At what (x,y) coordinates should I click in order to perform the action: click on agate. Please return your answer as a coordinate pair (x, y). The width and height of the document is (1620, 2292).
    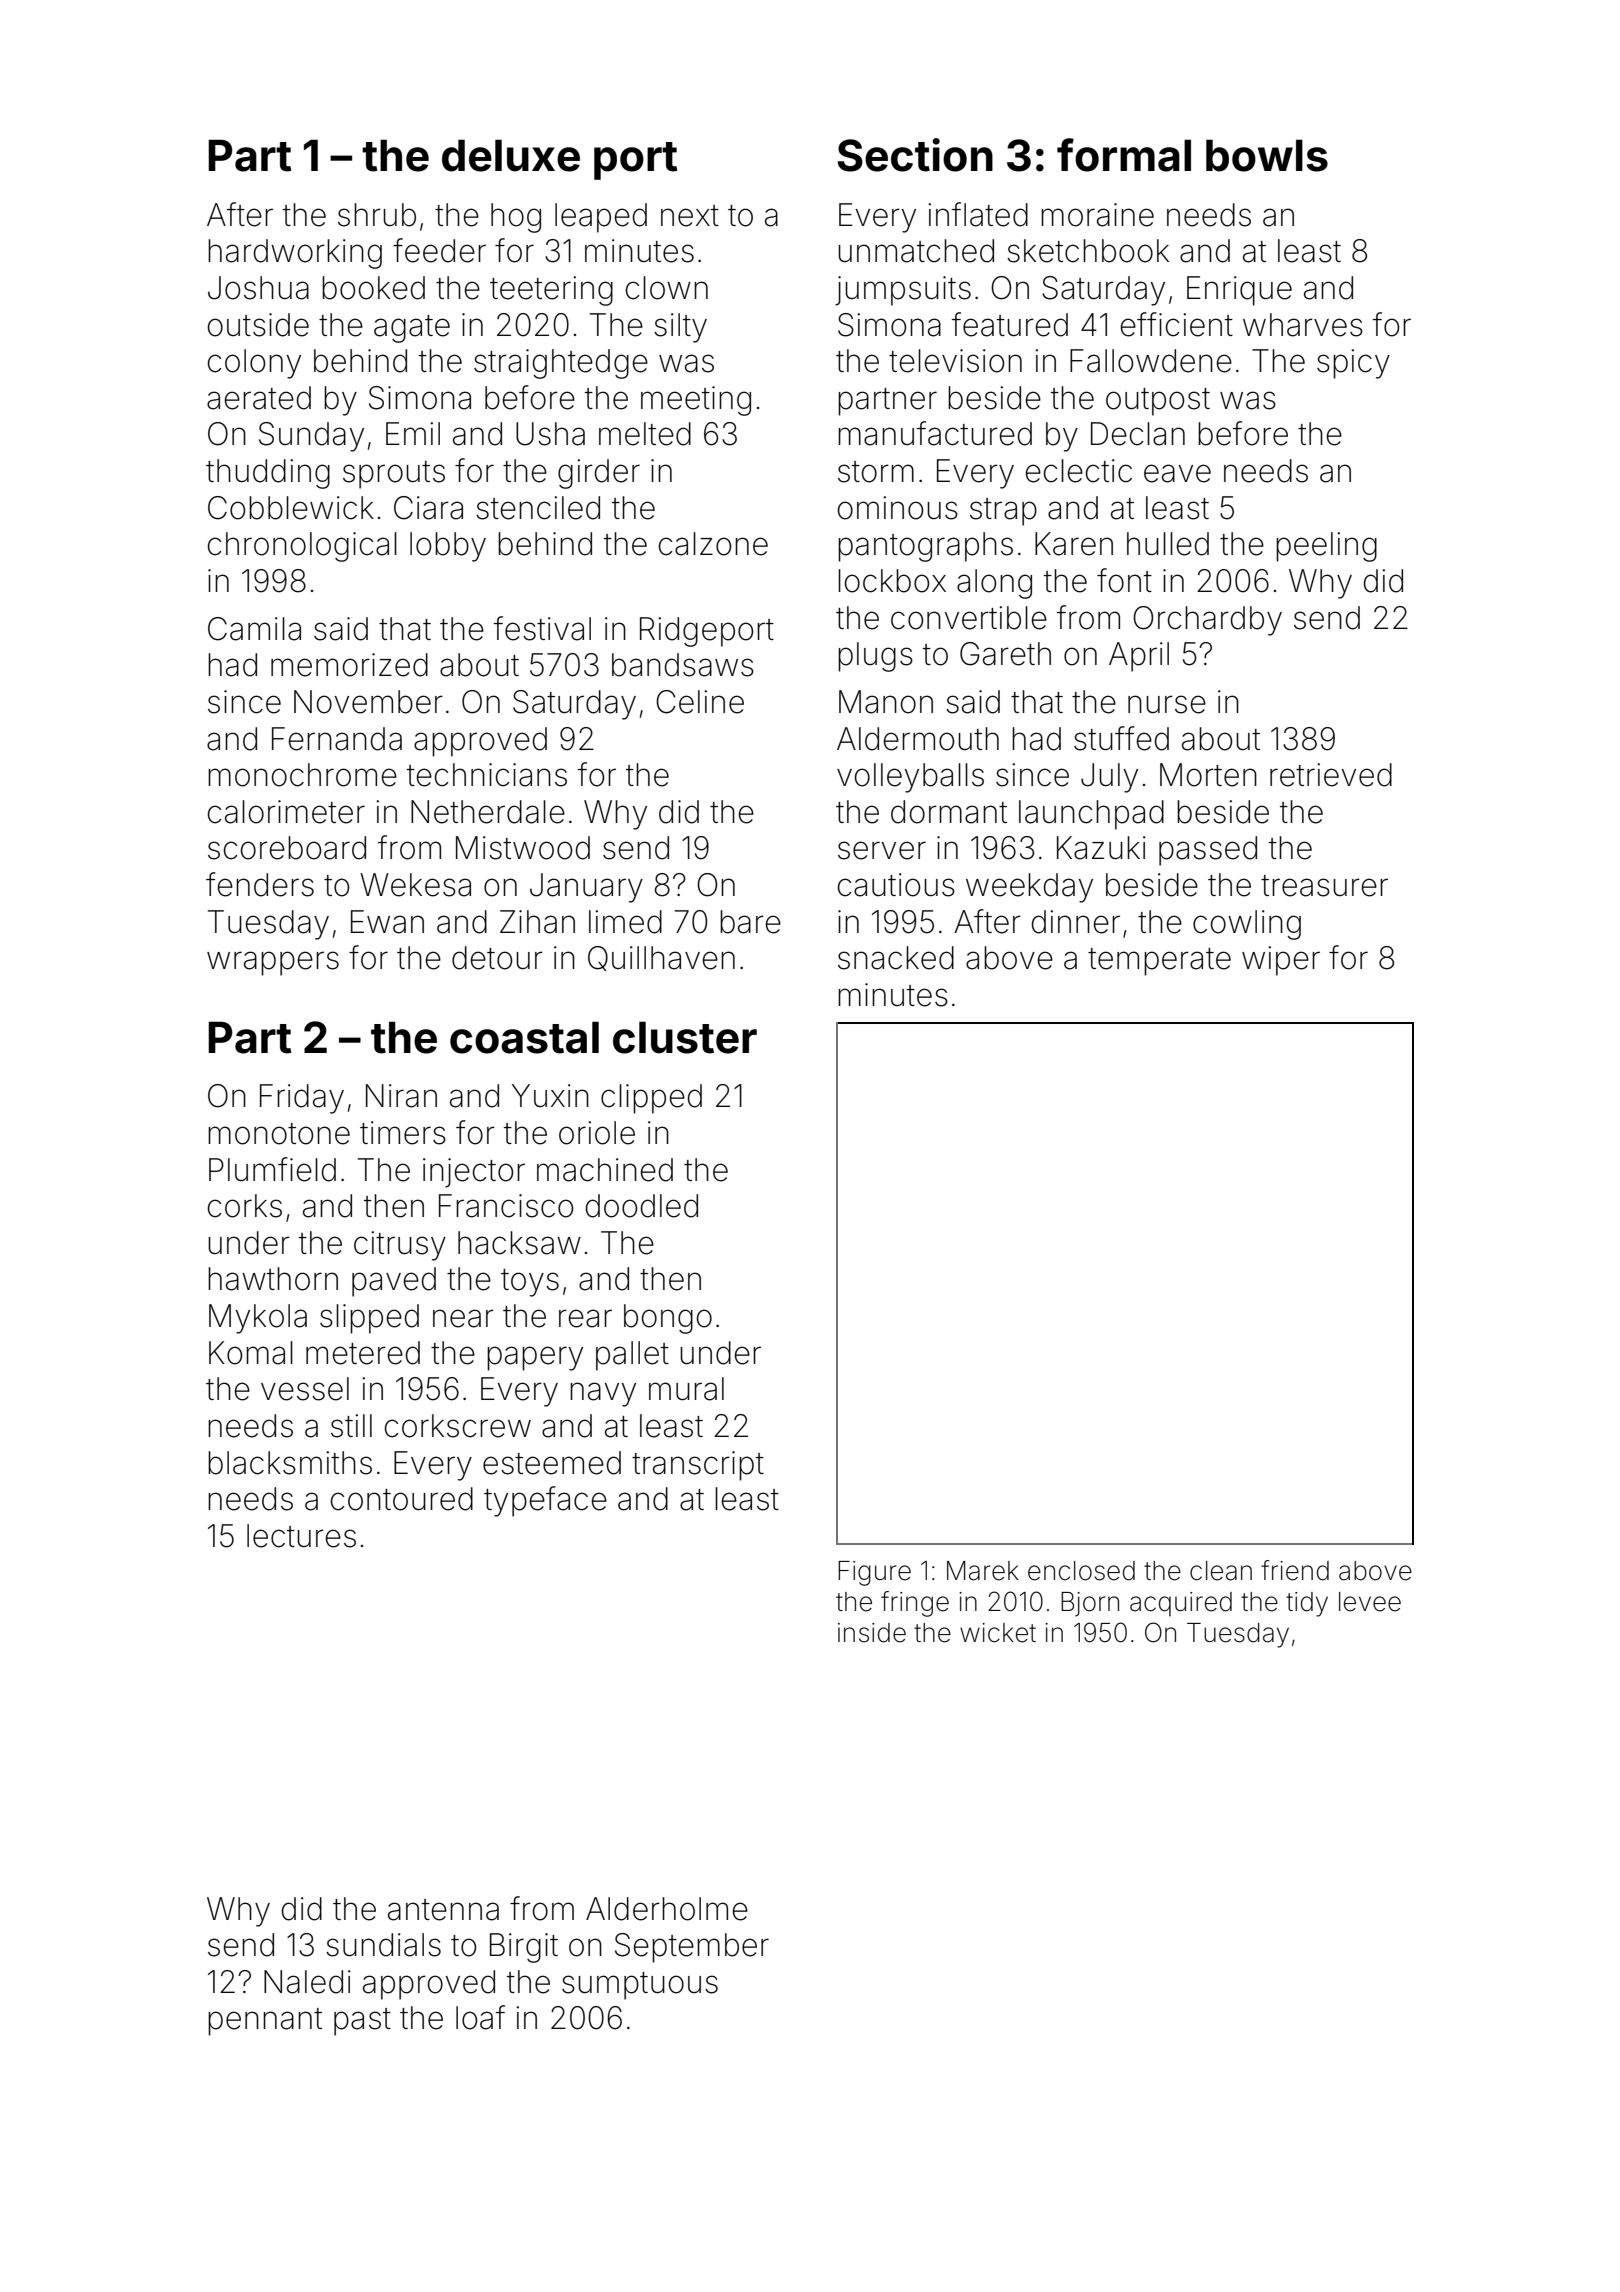
    Looking at the image, I should click on (412, 329).
